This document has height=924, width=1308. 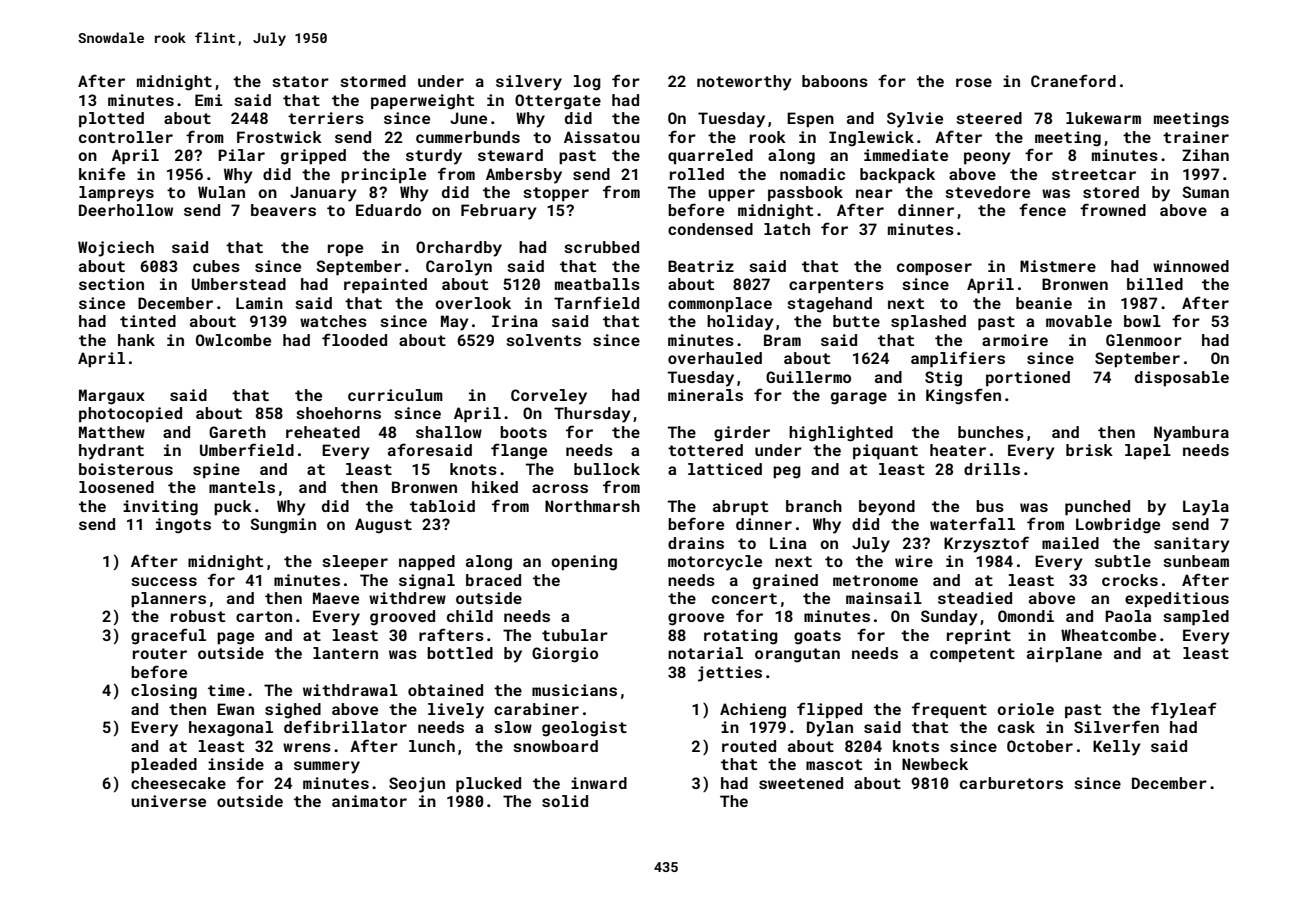 I want to click on flooded, so click(x=354, y=339).
